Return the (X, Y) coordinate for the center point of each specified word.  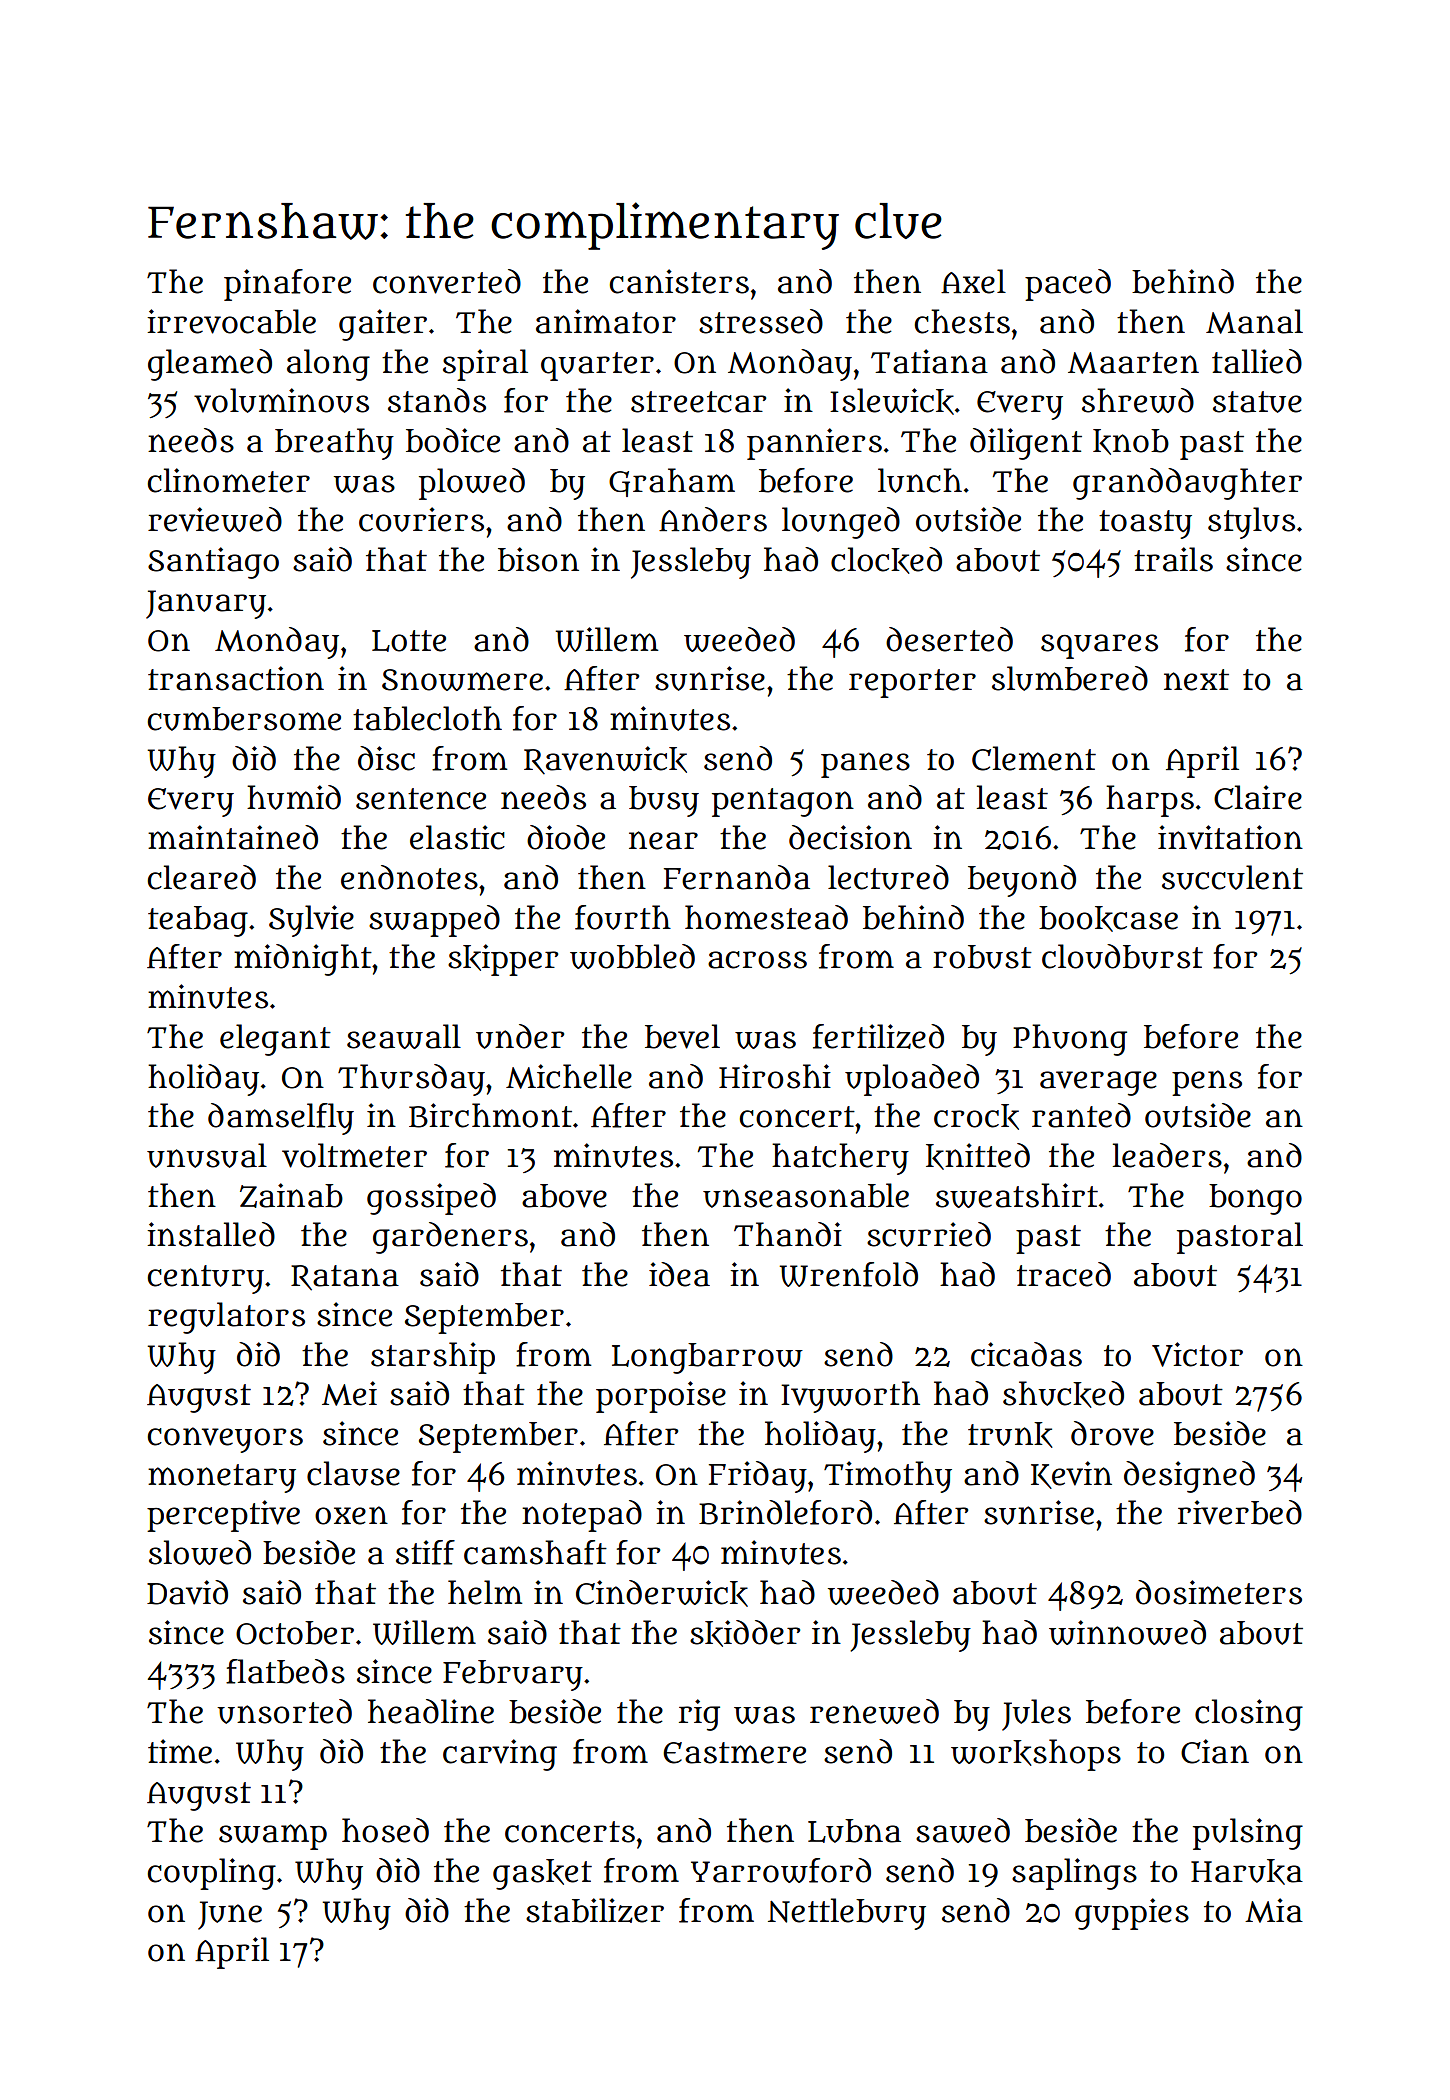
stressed (761, 321)
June (230, 1915)
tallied (1257, 361)
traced (1064, 1274)
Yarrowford (781, 1870)
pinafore (287, 285)
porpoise (661, 1397)
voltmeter (354, 1155)
